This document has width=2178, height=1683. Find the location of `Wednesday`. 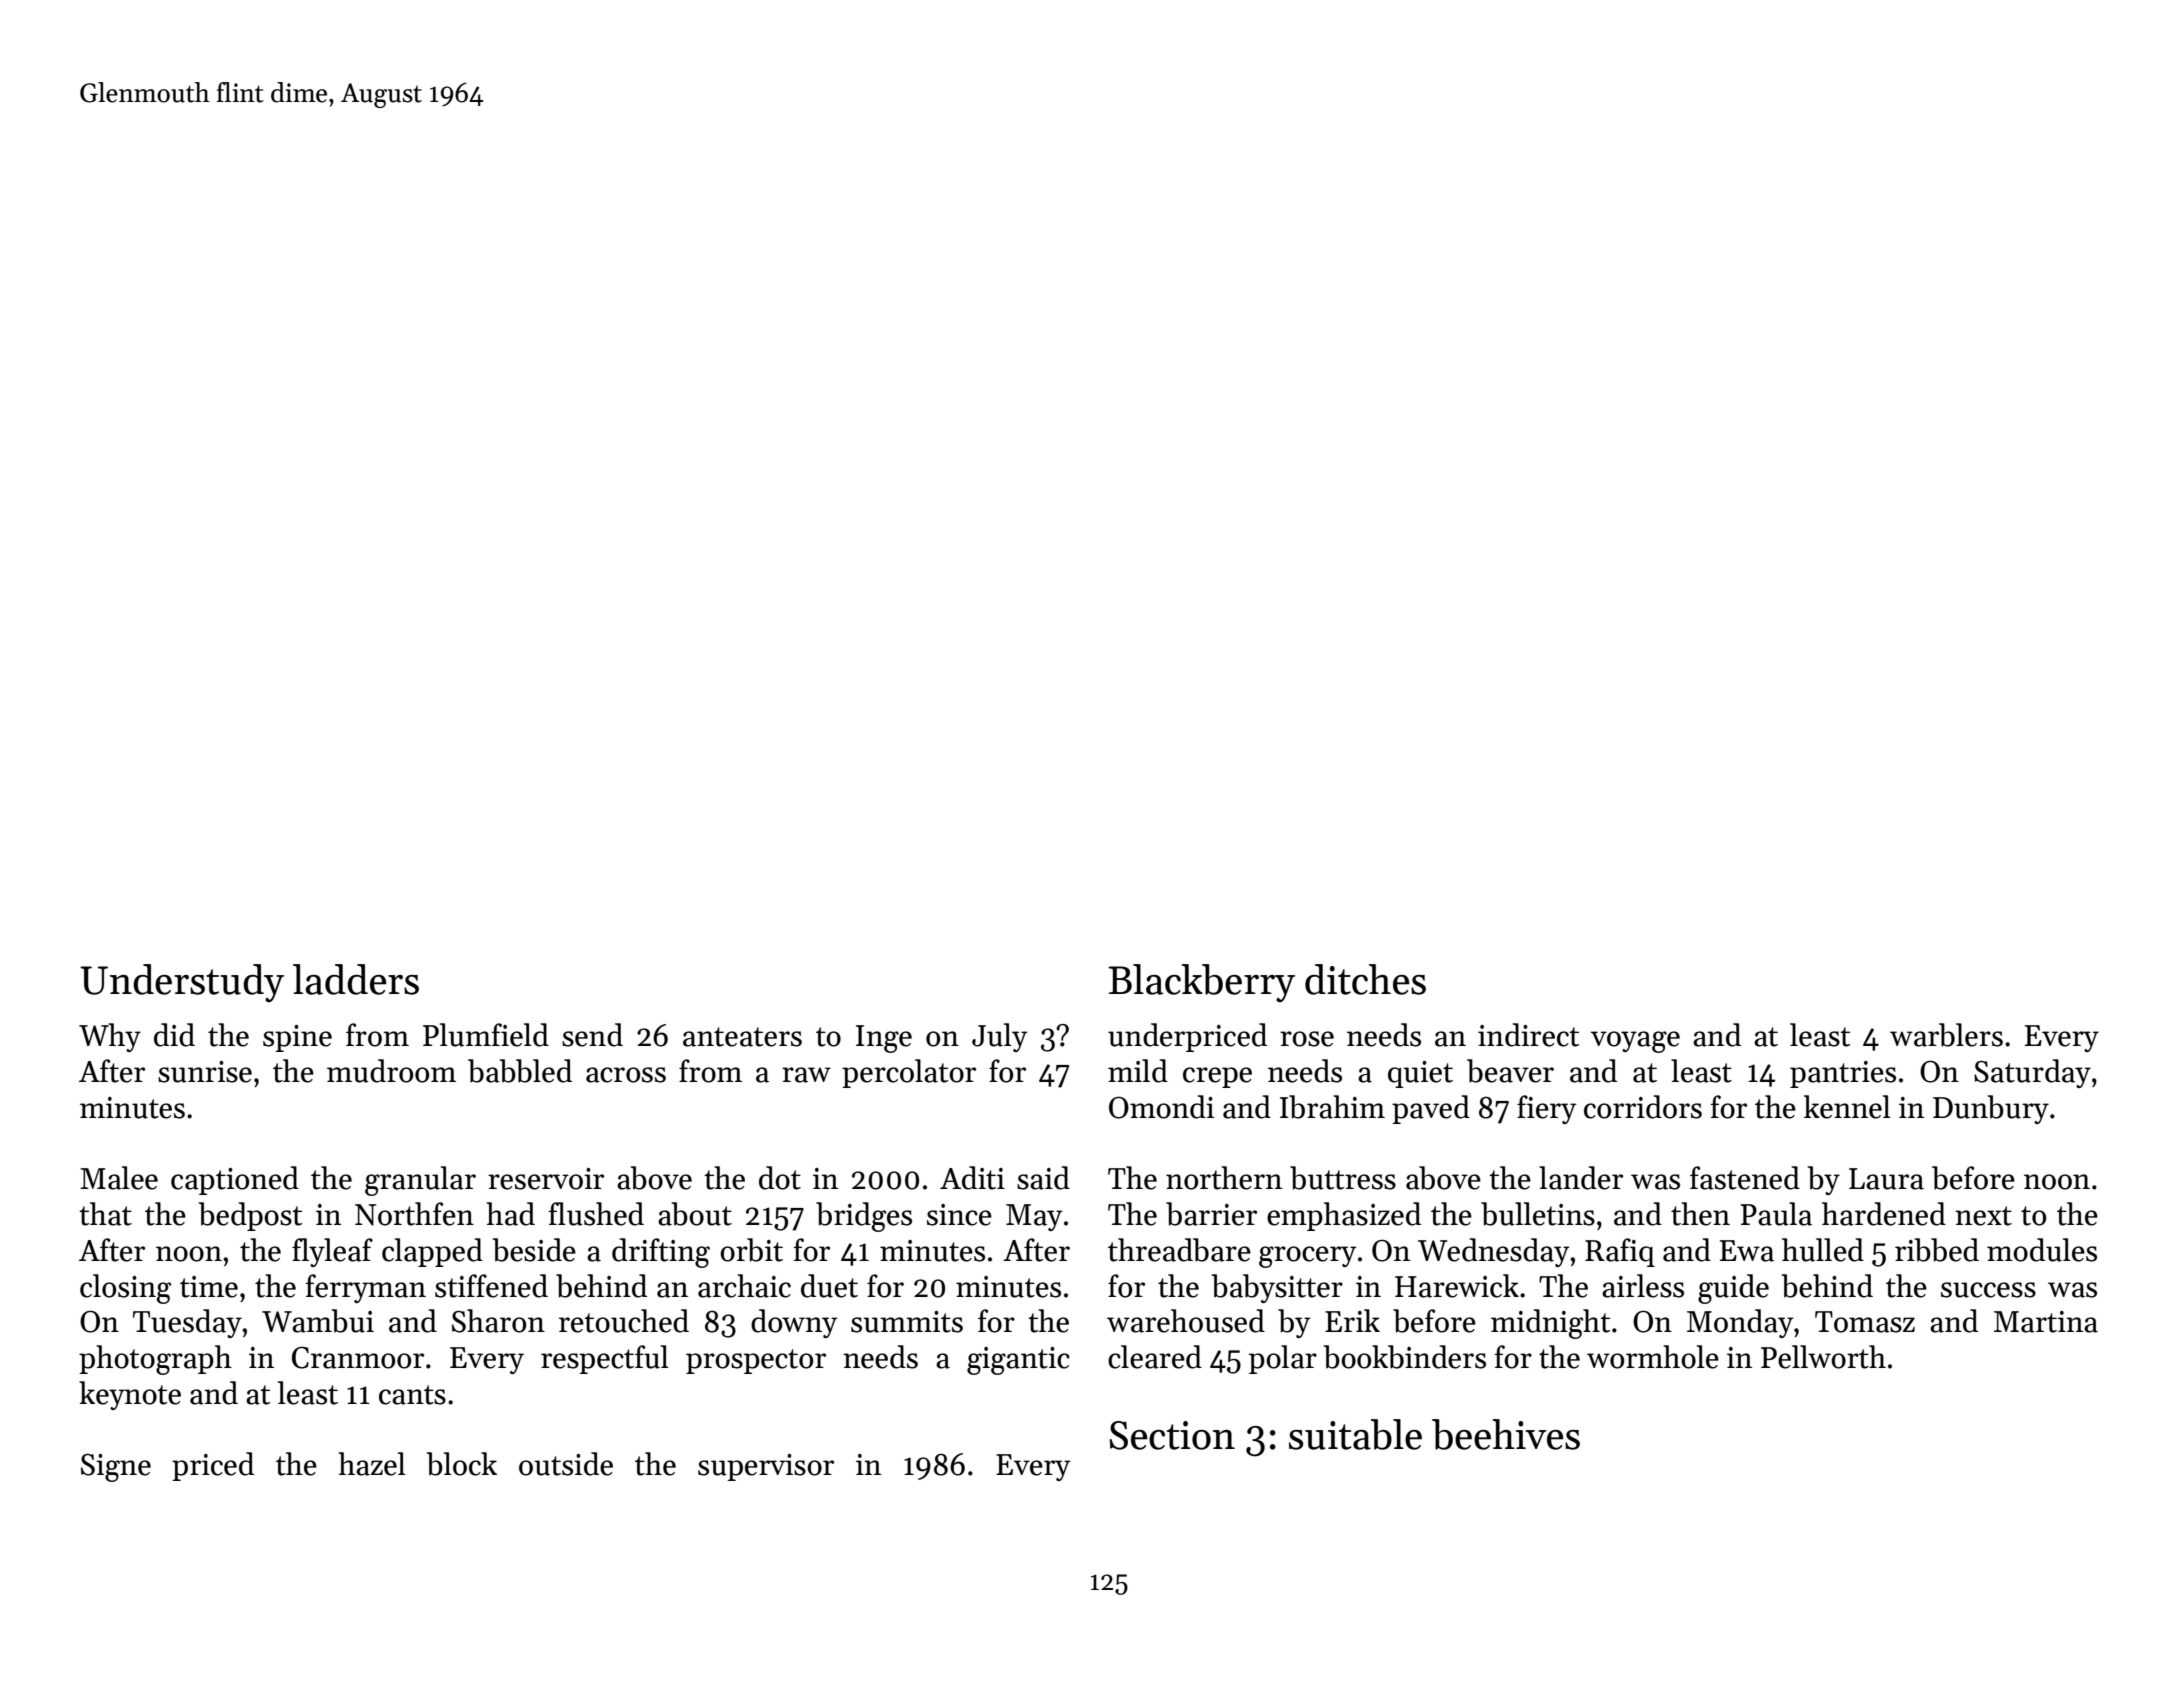

Wednesday is located at coordinates (1494, 1252).
